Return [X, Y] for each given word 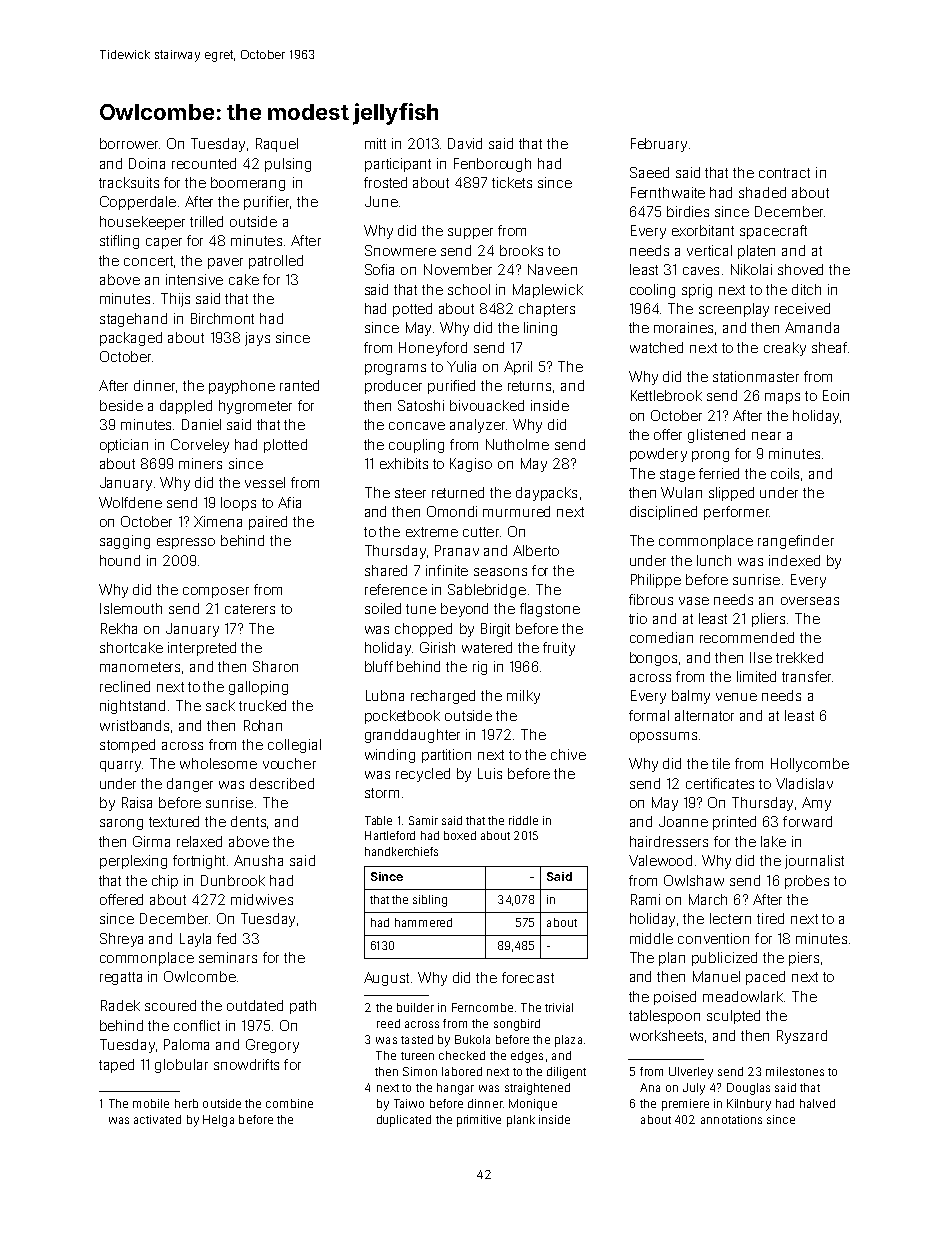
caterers [250, 609]
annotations [731, 1119]
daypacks [546, 494]
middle [651, 938]
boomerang [248, 184]
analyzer [477, 426]
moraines [683, 327]
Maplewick [548, 291]
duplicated [404, 1121]
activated [157, 1119]
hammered [423, 922]
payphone [242, 387]
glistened [716, 436]
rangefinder [796, 542]
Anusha [258, 860]
